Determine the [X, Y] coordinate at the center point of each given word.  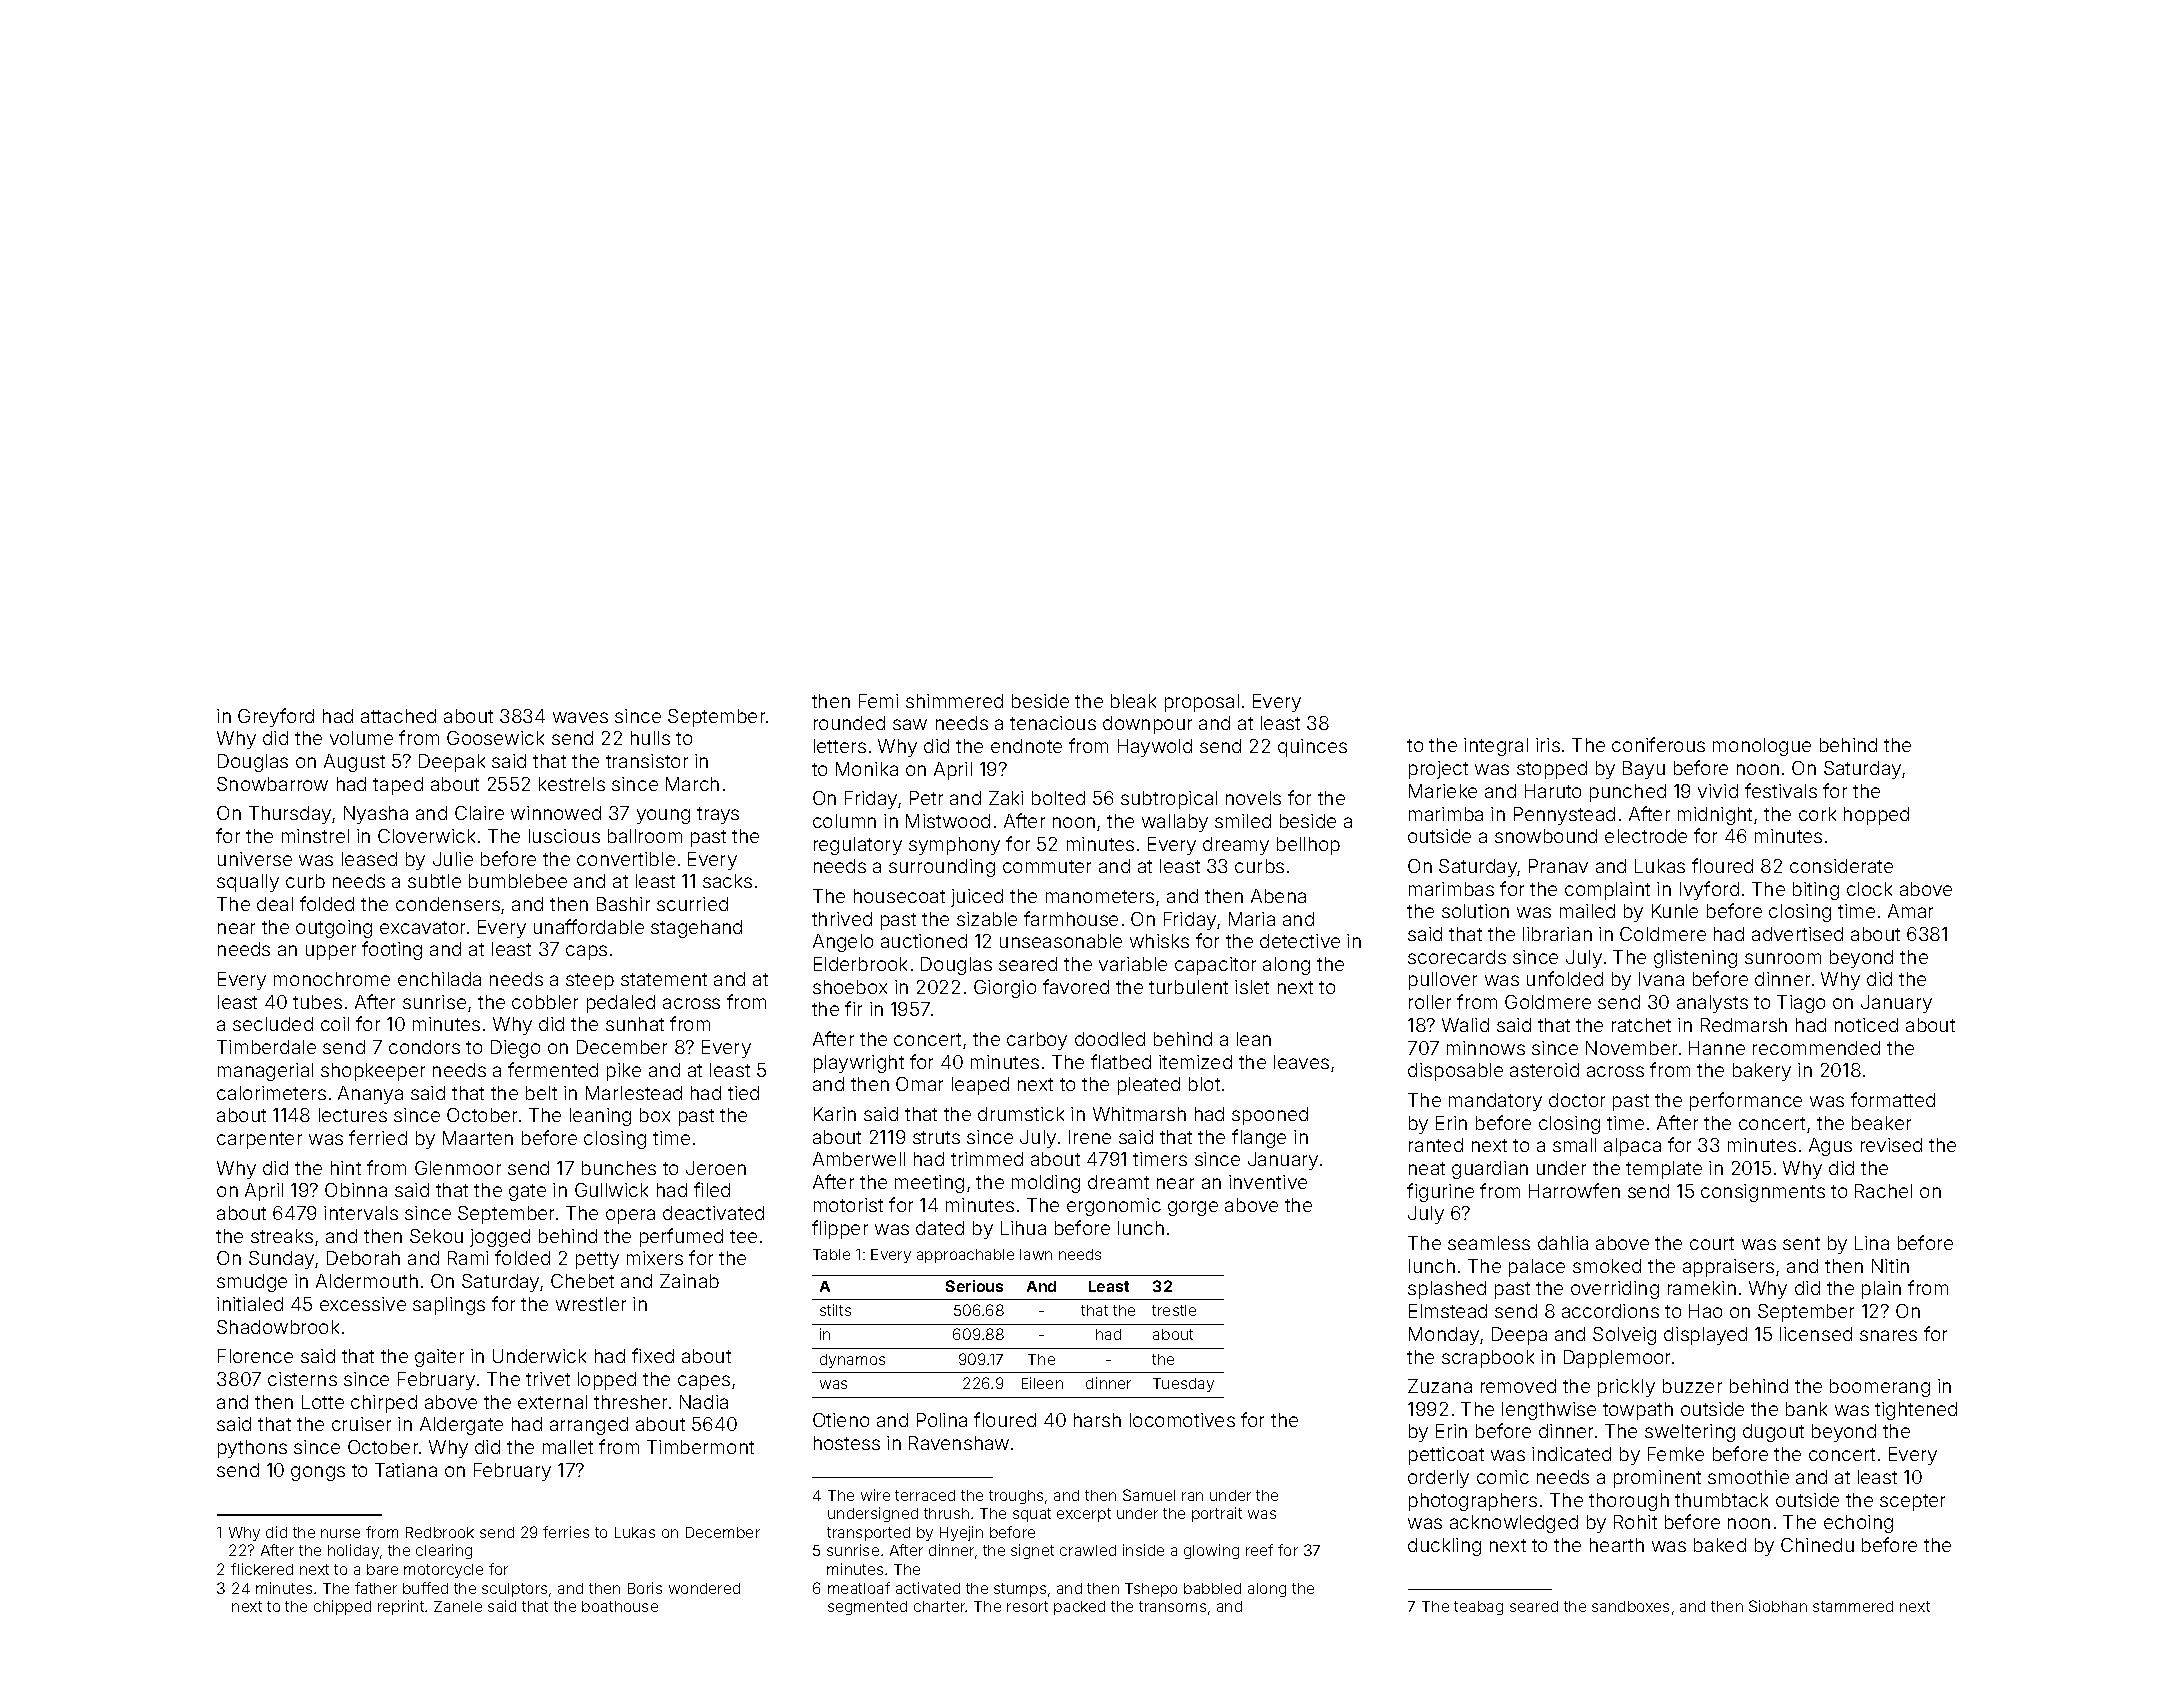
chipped [342, 1607]
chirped [384, 1404]
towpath [1638, 1411]
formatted [1893, 1099]
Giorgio [1005, 989]
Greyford [276, 717]
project [1438, 770]
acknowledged [1514, 1524]
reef [1259, 1550]
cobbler [545, 1002]
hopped [1876, 816]
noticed [1866, 1025]
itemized [1195, 1062]
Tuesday [1183, 1385]
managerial [265, 1072]
